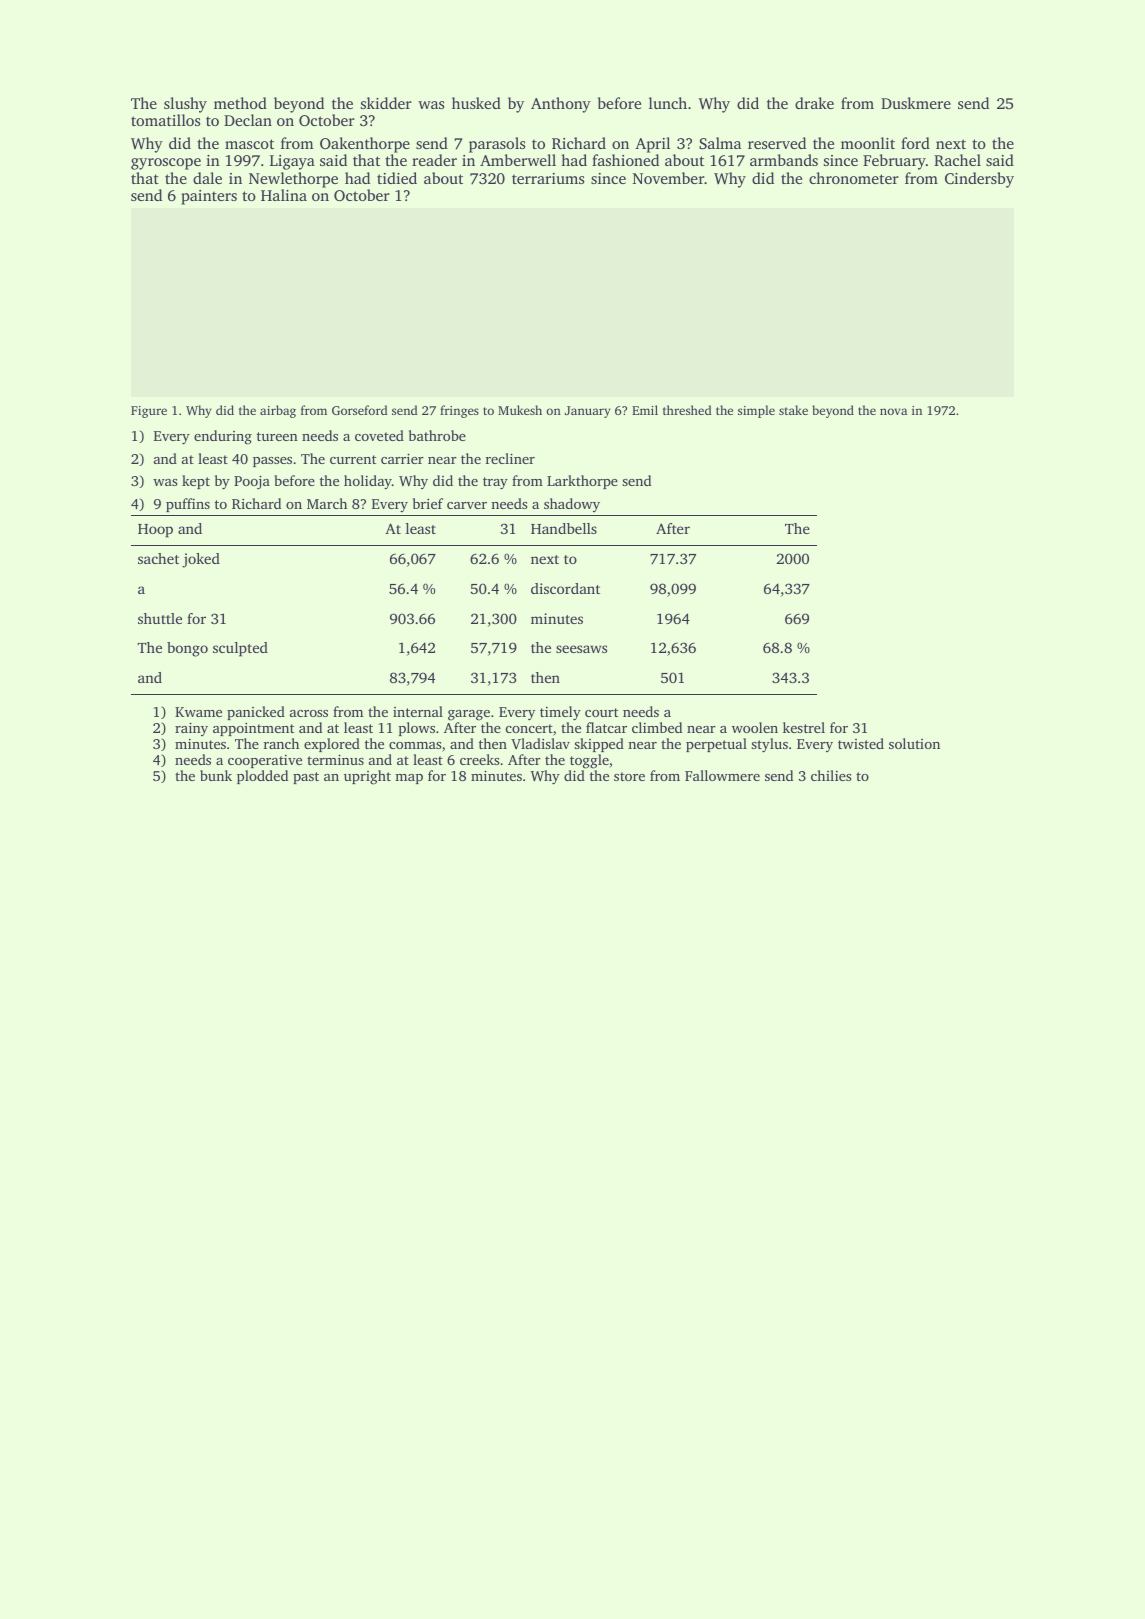 The width and height of the document is (1145, 1619). What do you see at coordinates (327, 503) in the document?
I see `March` at bounding box center [327, 503].
